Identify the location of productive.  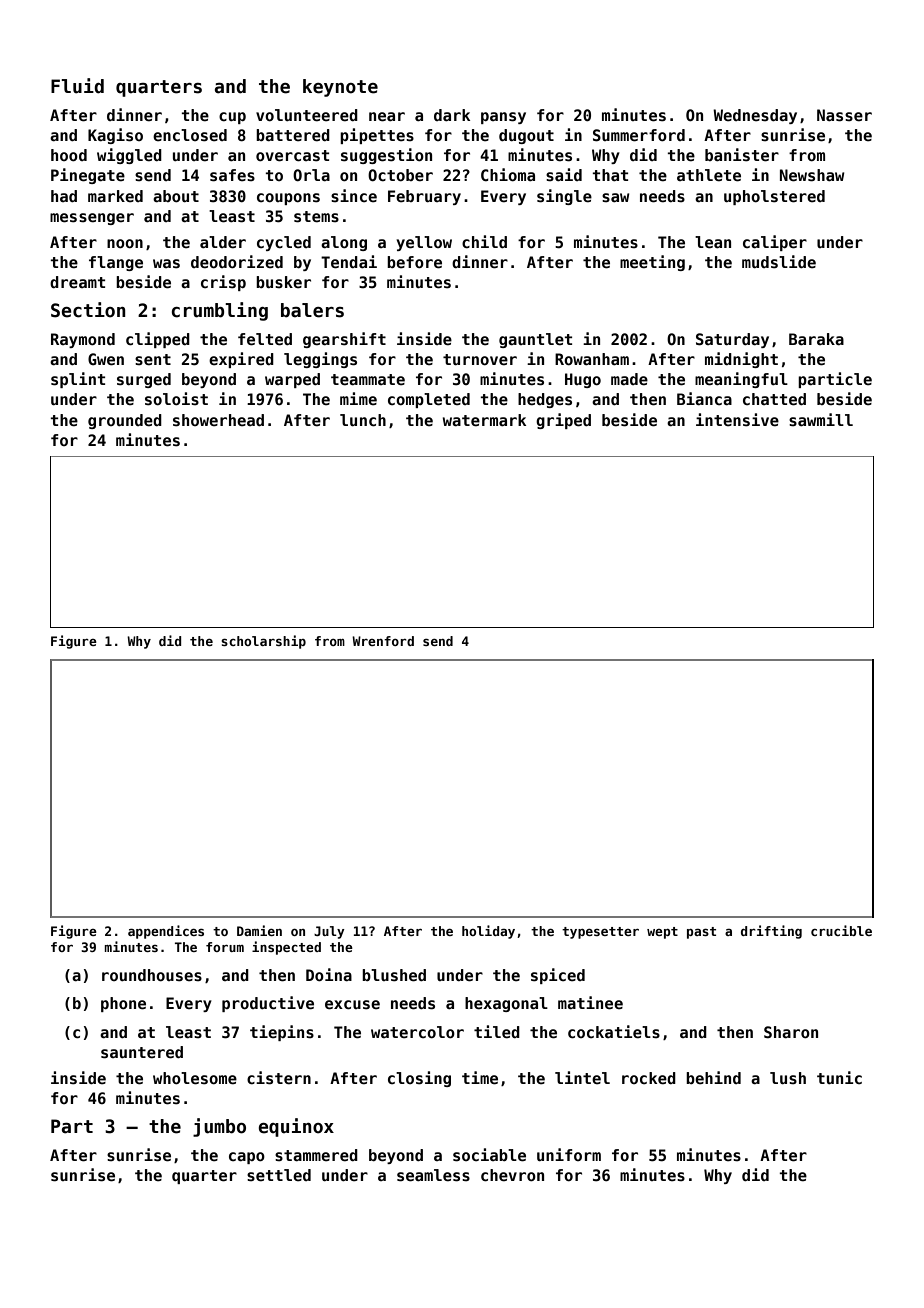
(268, 1004).
